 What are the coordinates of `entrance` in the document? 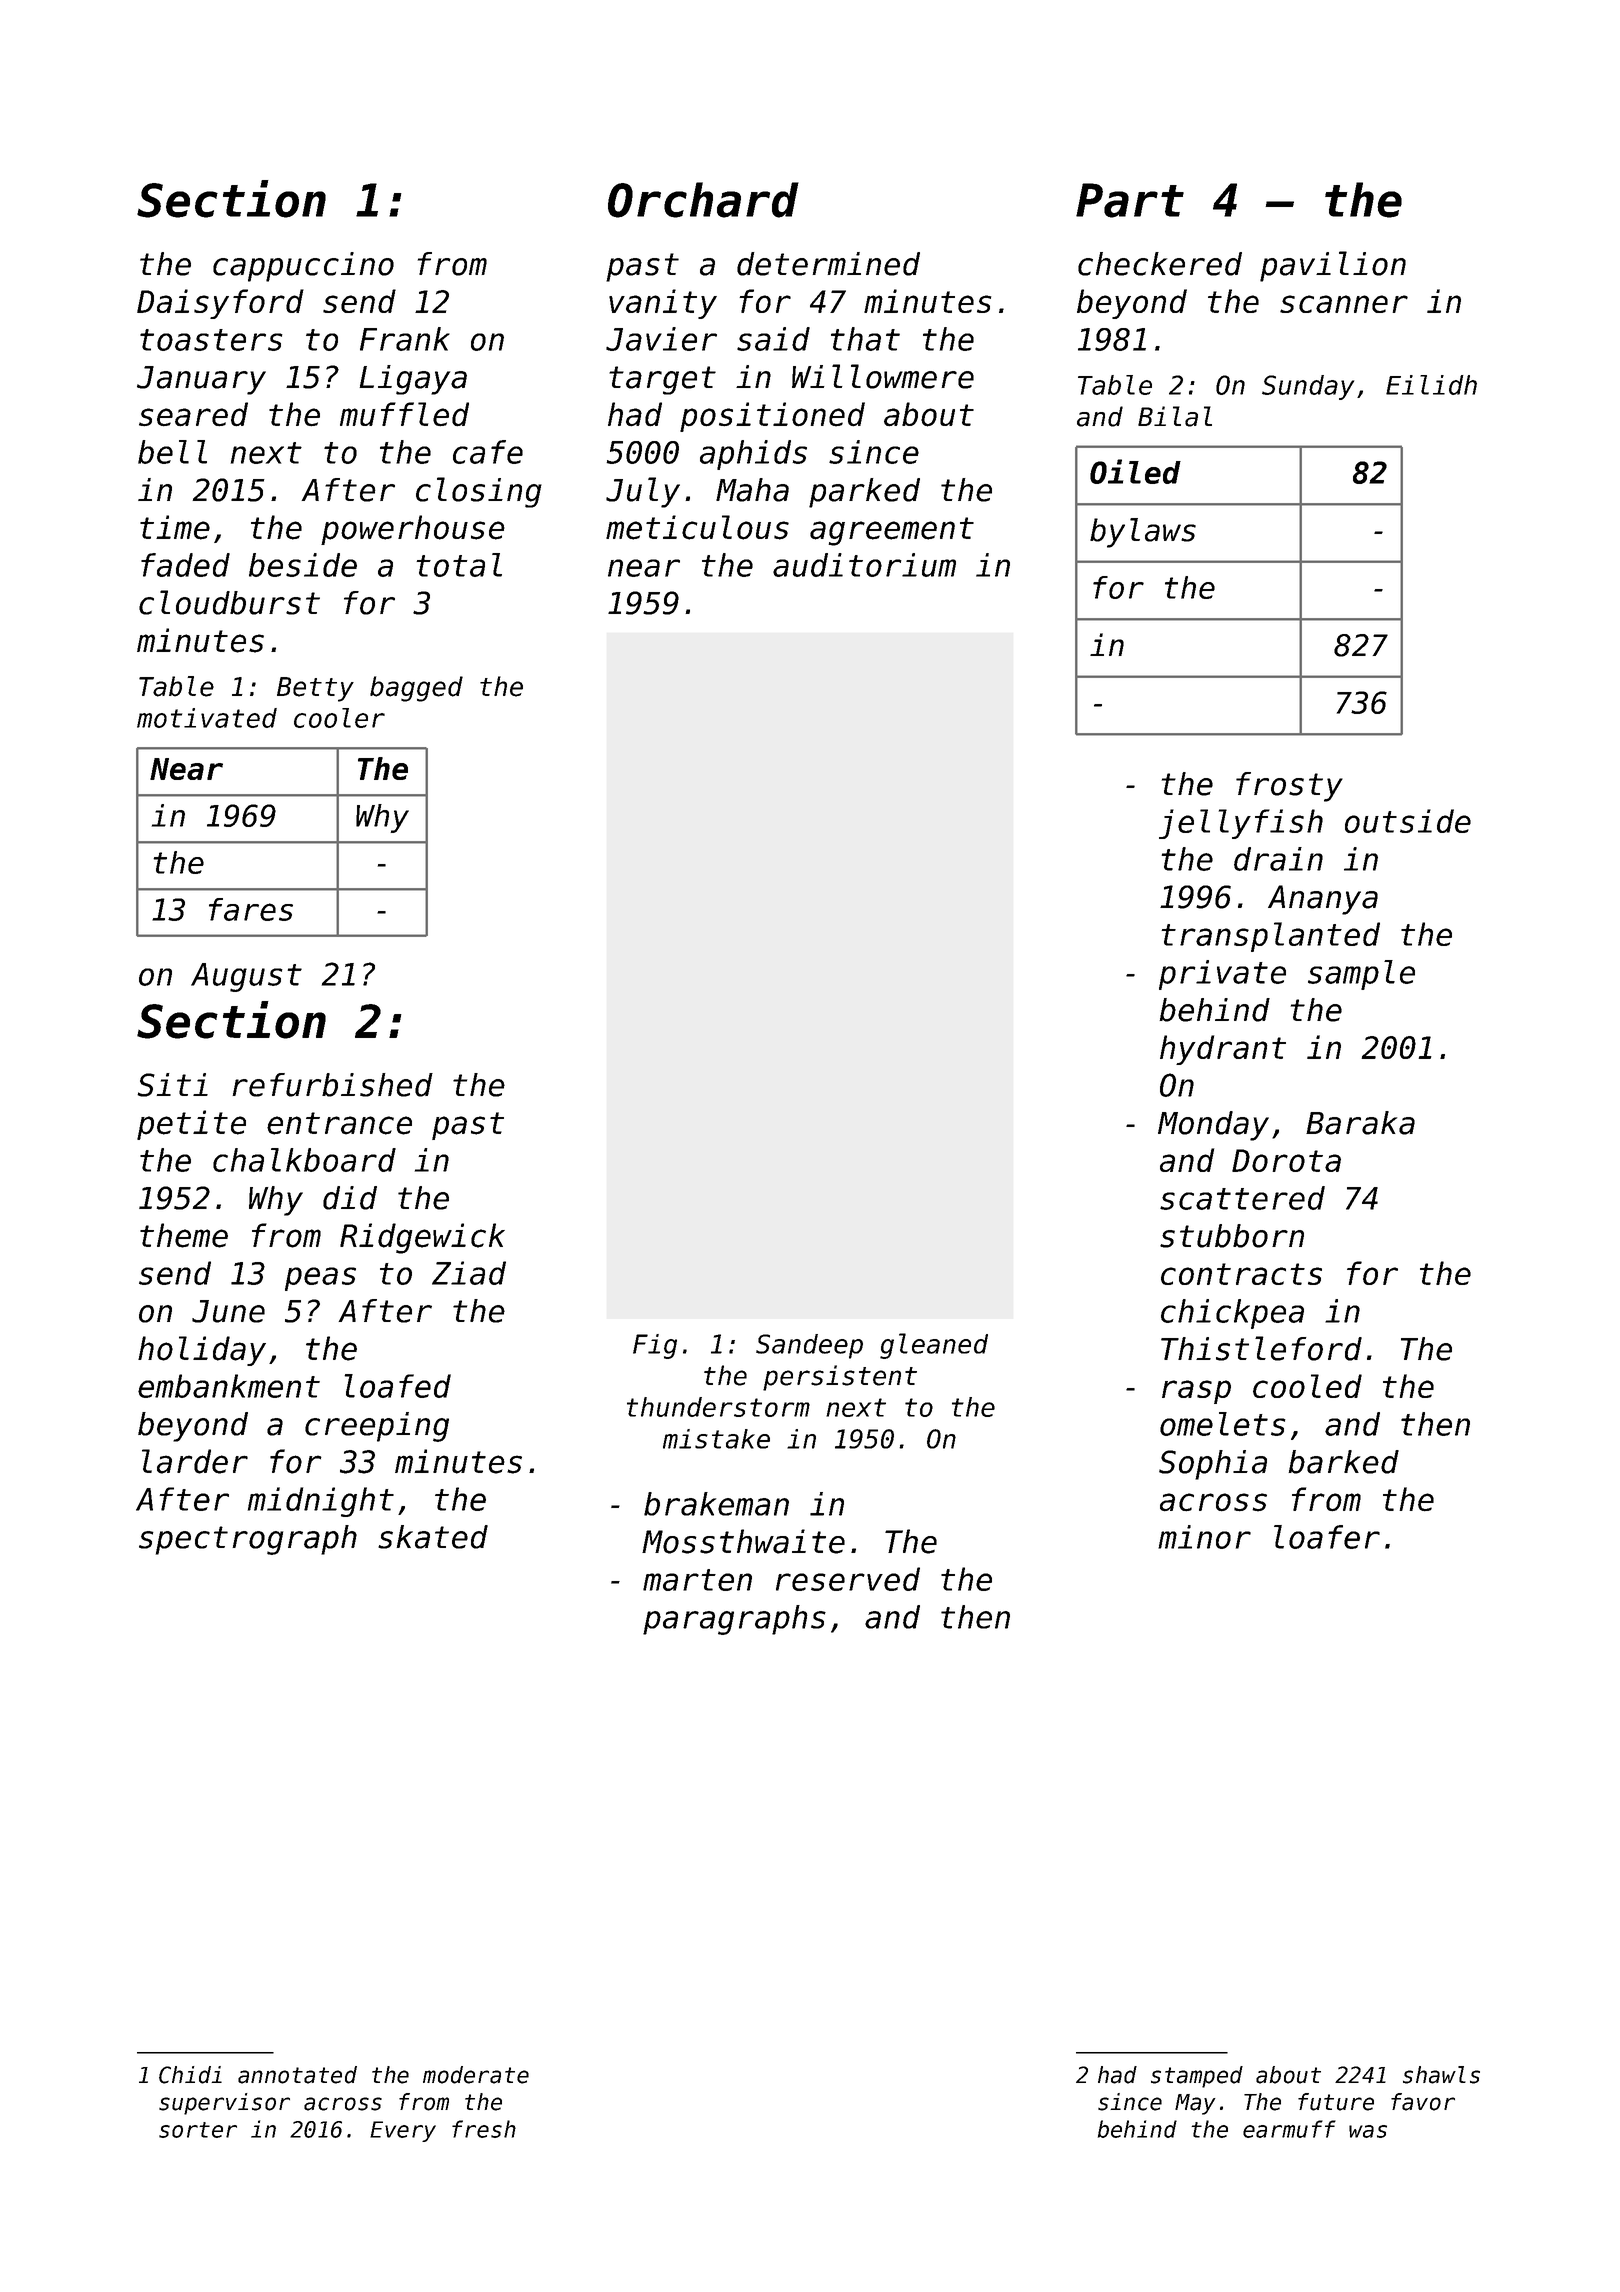 It's located at (339, 1123).
